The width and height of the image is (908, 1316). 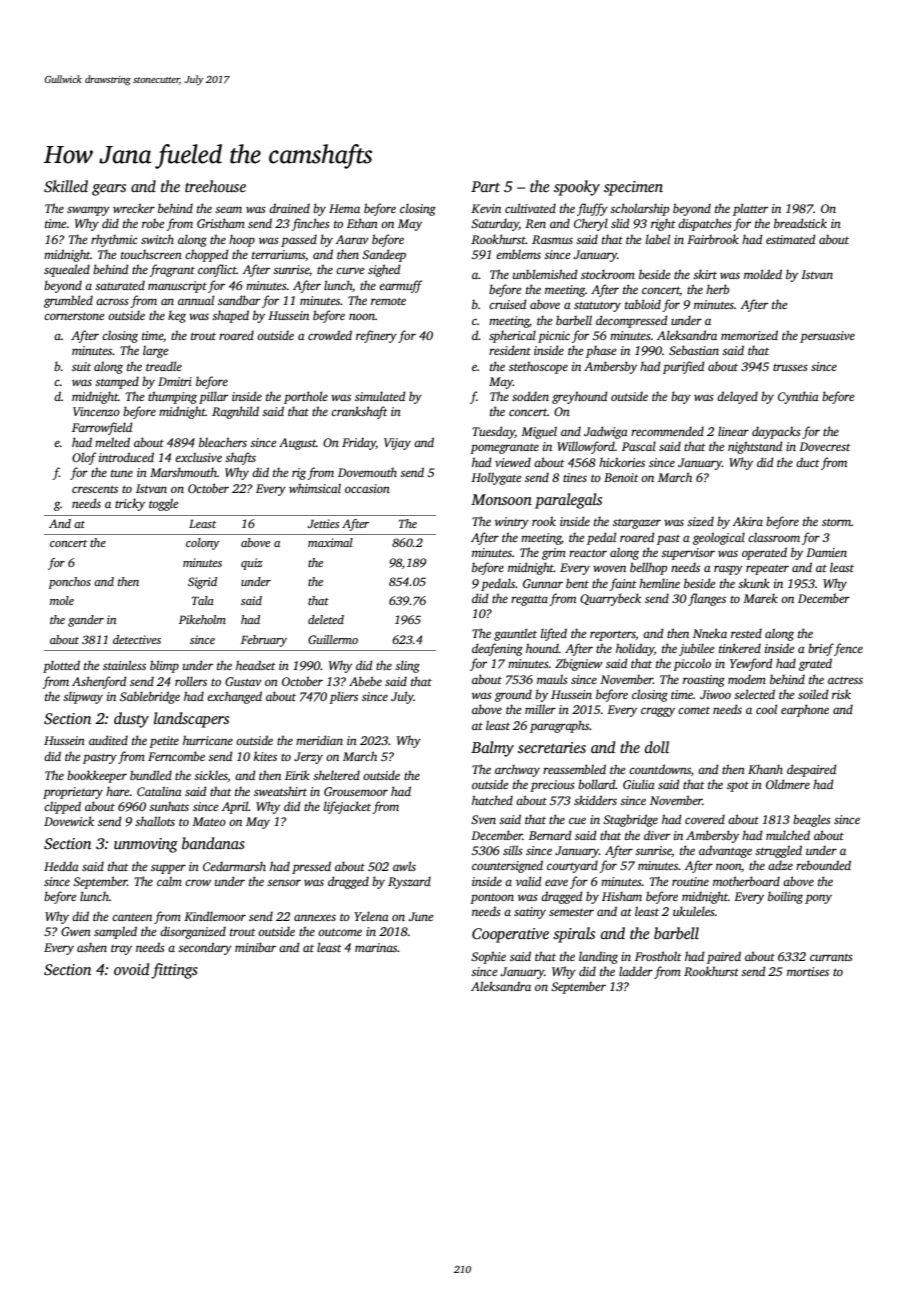 I want to click on stamped, so click(x=117, y=382).
